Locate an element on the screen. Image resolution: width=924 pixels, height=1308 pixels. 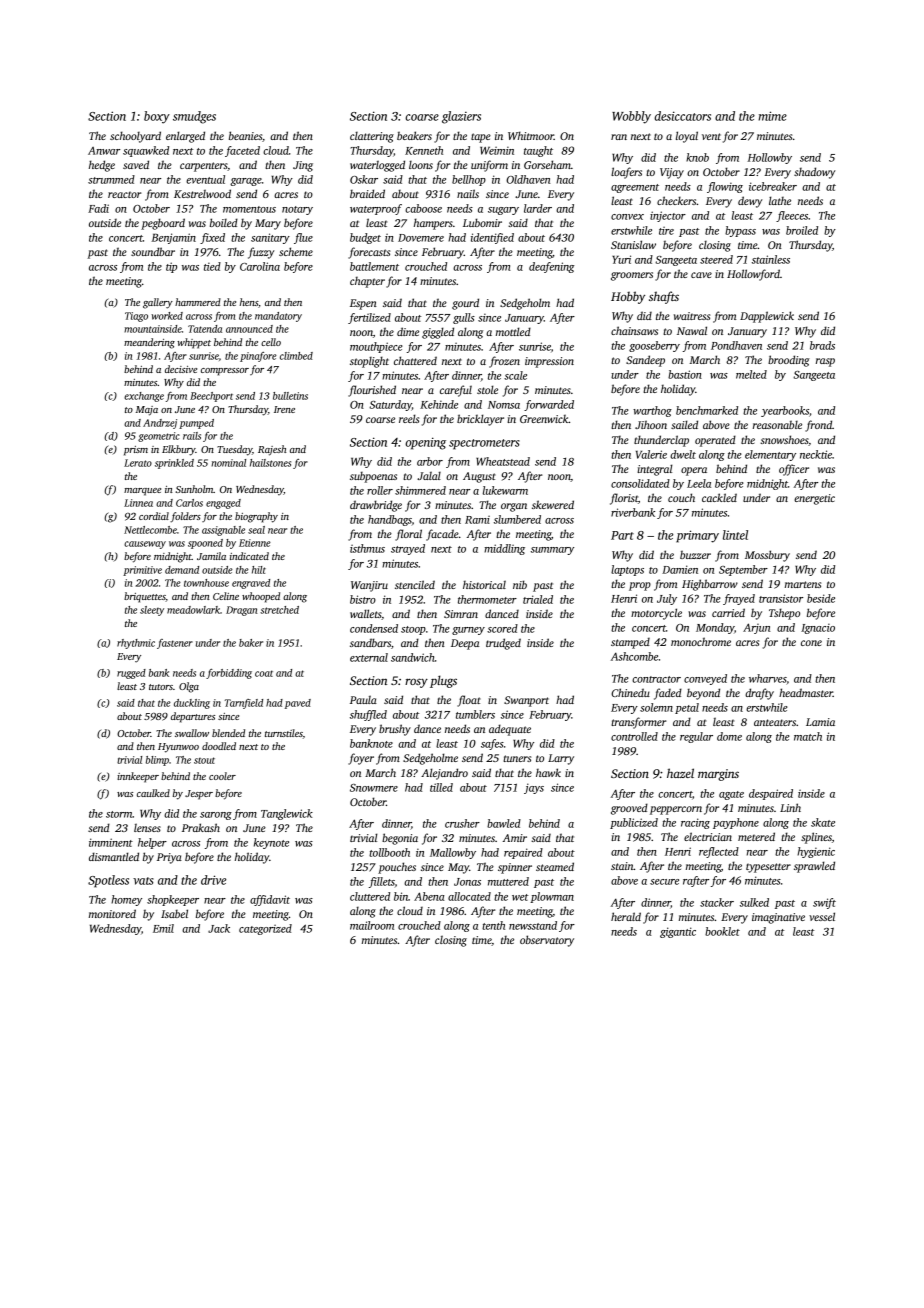
Olga is located at coordinates (189, 687).
